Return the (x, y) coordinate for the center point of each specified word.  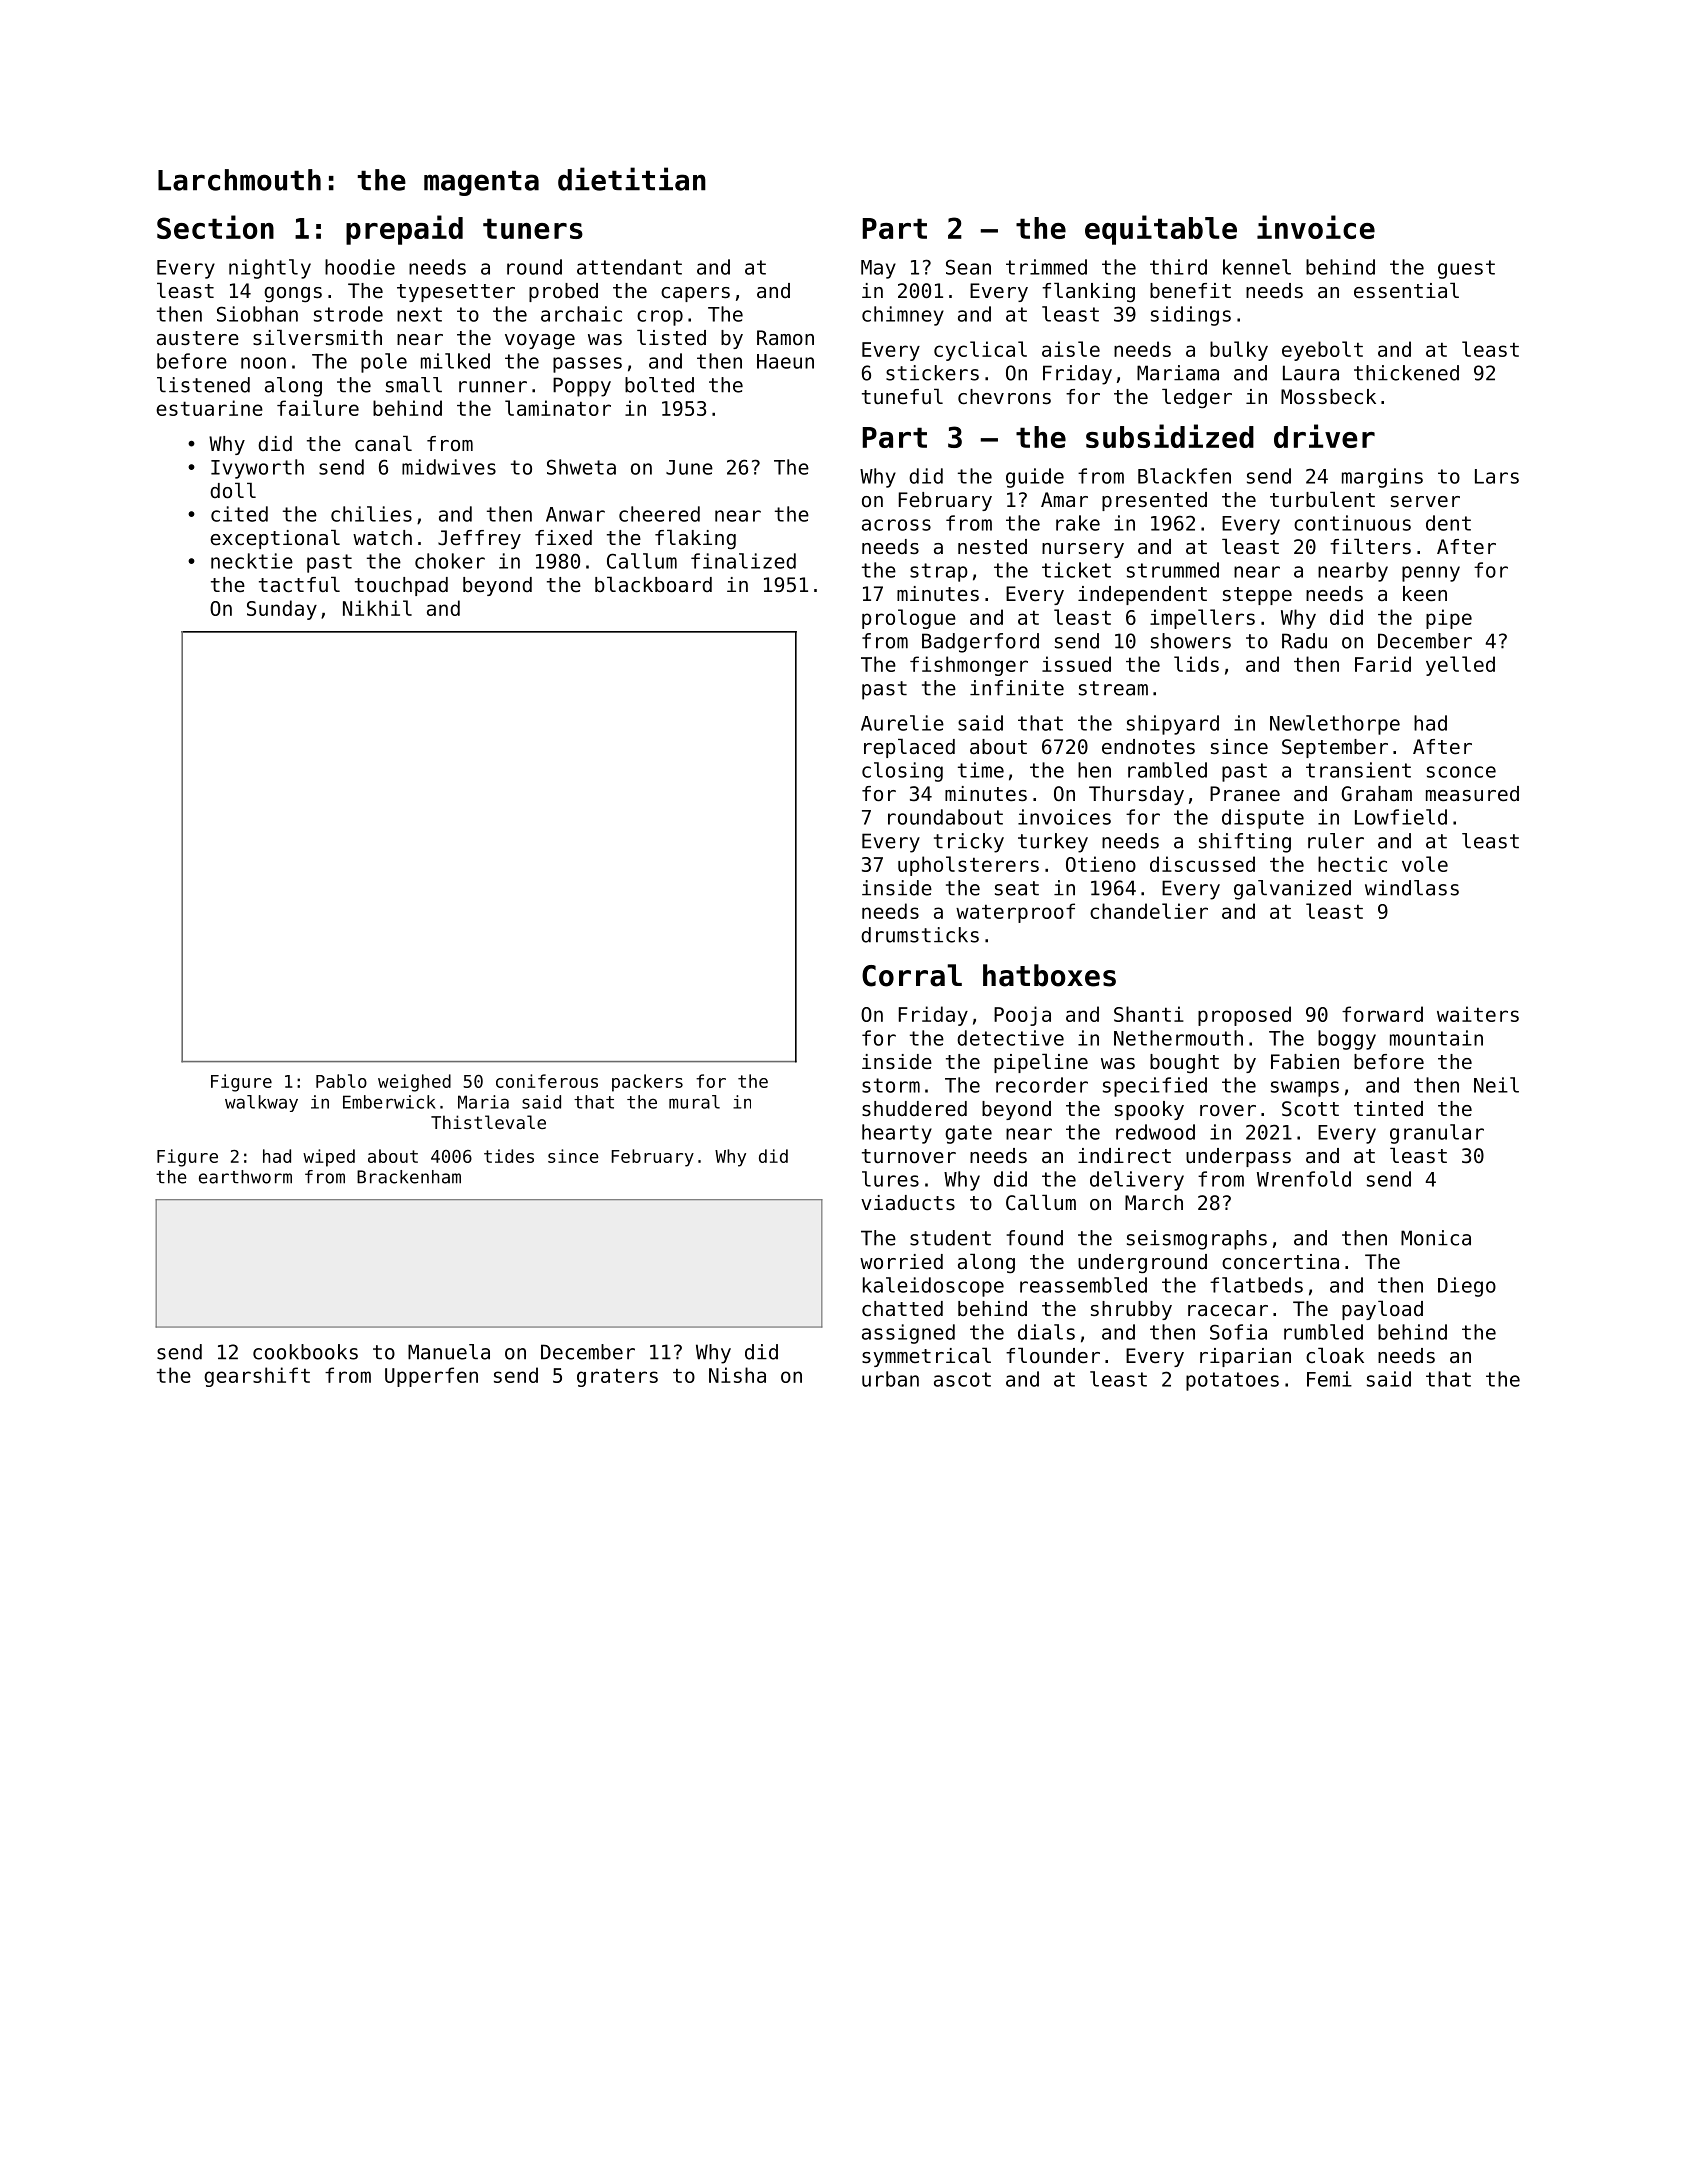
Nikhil (377, 608)
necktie (252, 561)
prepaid (404, 230)
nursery (1083, 550)
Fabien (1305, 1062)
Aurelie (902, 723)
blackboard (653, 584)
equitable (1161, 230)
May (878, 269)
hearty (897, 1134)
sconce (1461, 772)
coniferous (547, 1081)
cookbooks (305, 1352)
